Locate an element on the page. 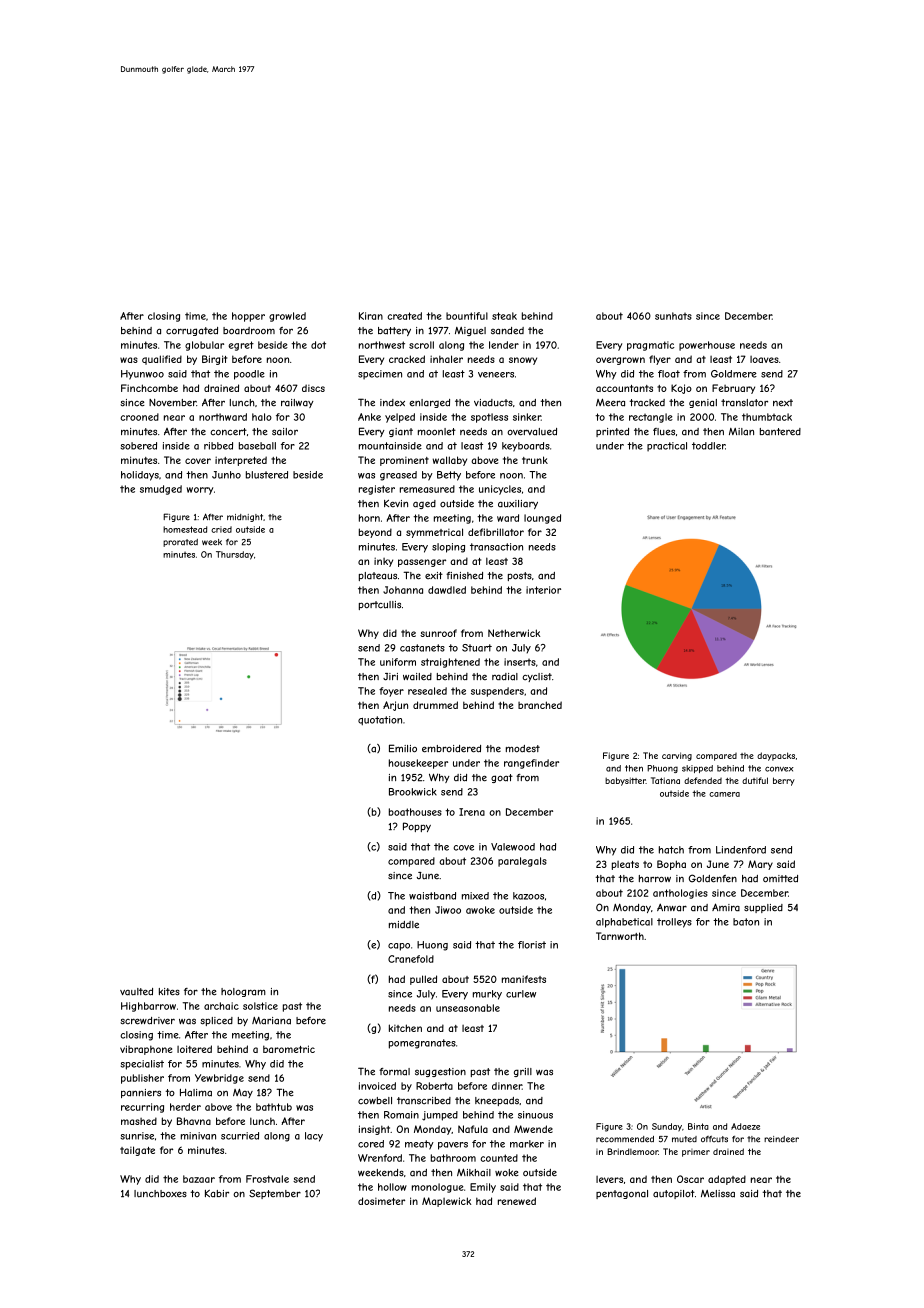  tailgate is located at coordinates (137, 1151).
